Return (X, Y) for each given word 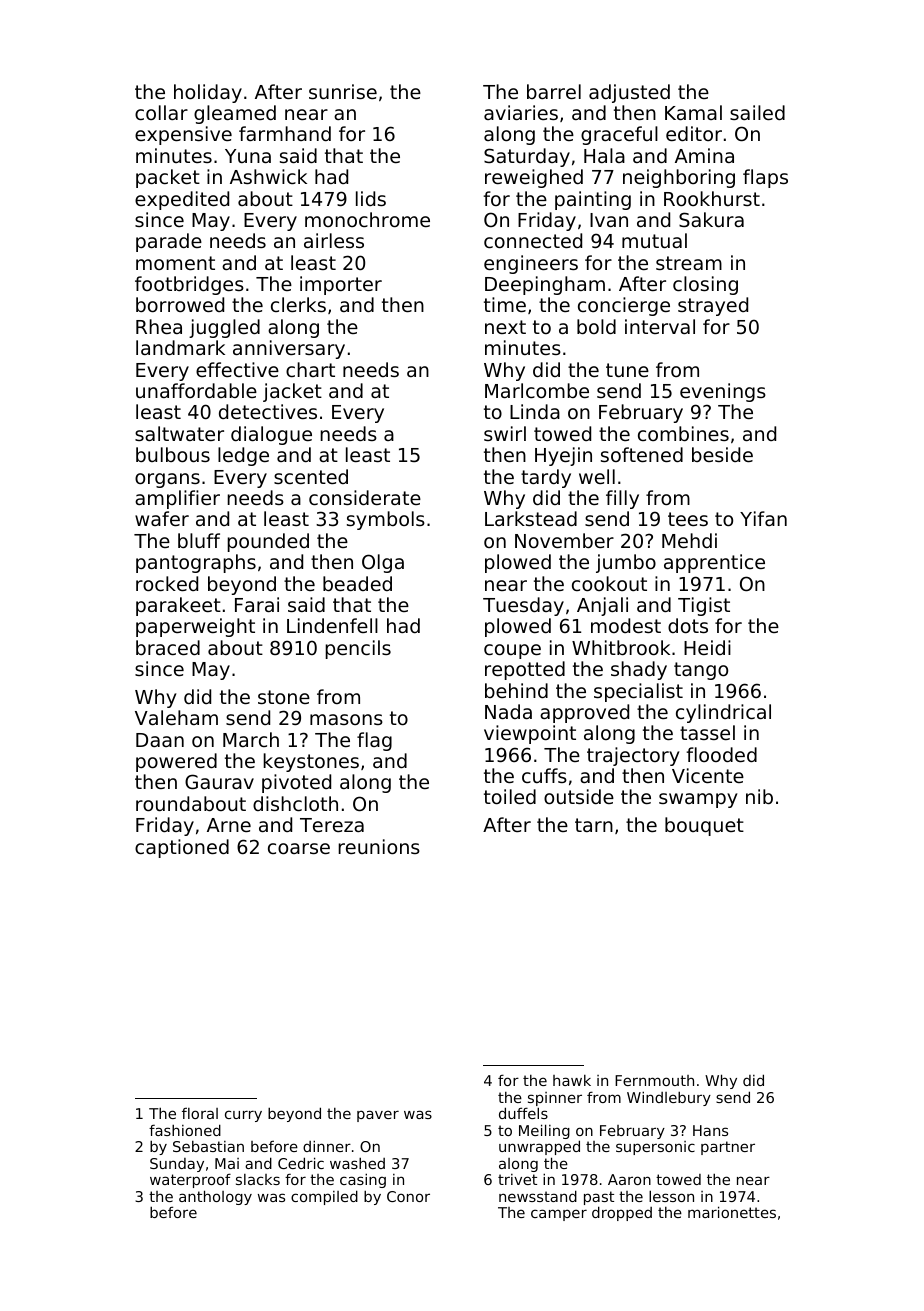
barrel (554, 91)
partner (728, 1148)
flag (374, 741)
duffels (523, 1113)
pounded (268, 542)
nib (759, 796)
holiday (208, 93)
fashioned (185, 1130)
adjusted (629, 93)
